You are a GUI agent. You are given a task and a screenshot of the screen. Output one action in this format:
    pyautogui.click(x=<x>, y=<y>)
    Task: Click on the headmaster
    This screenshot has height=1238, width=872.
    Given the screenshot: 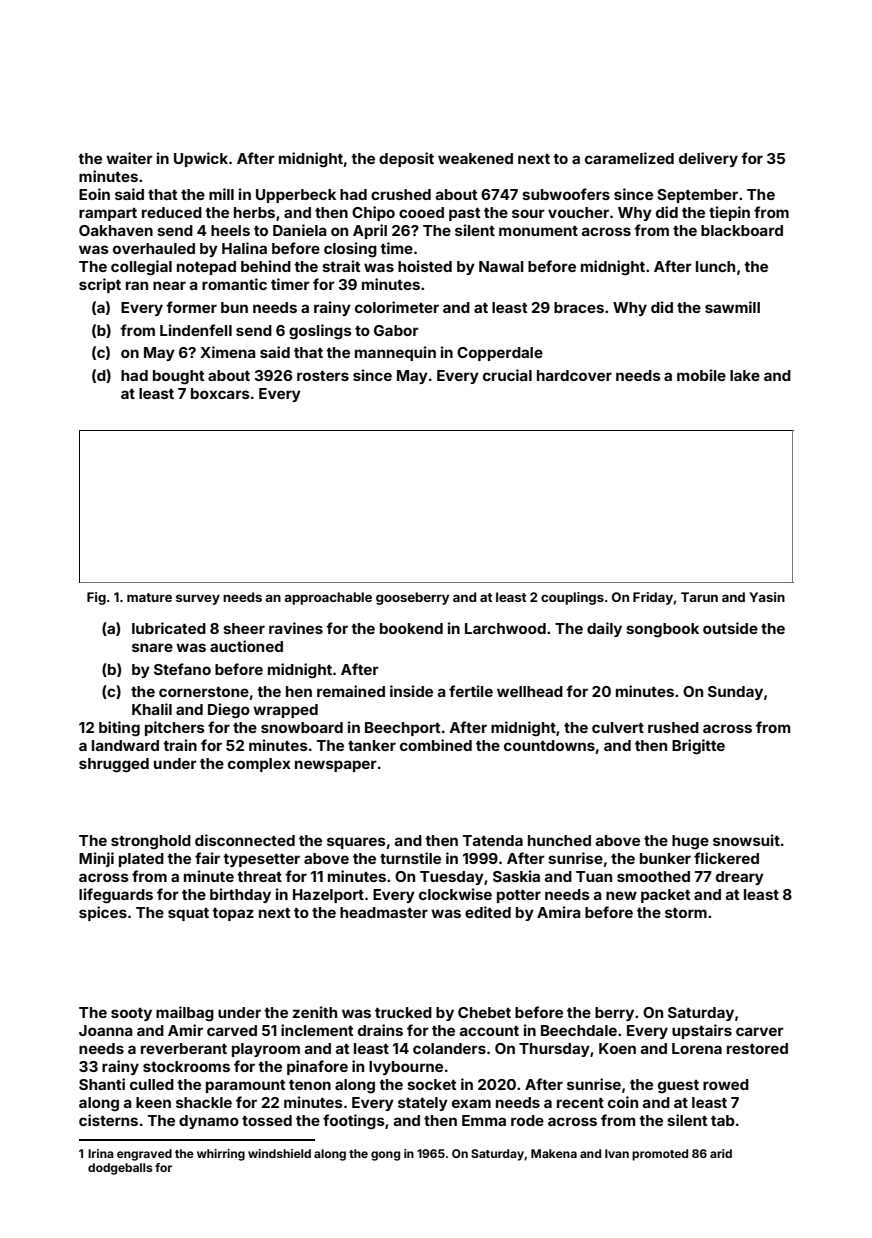 What is the action you would take?
    pyautogui.click(x=384, y=912)
